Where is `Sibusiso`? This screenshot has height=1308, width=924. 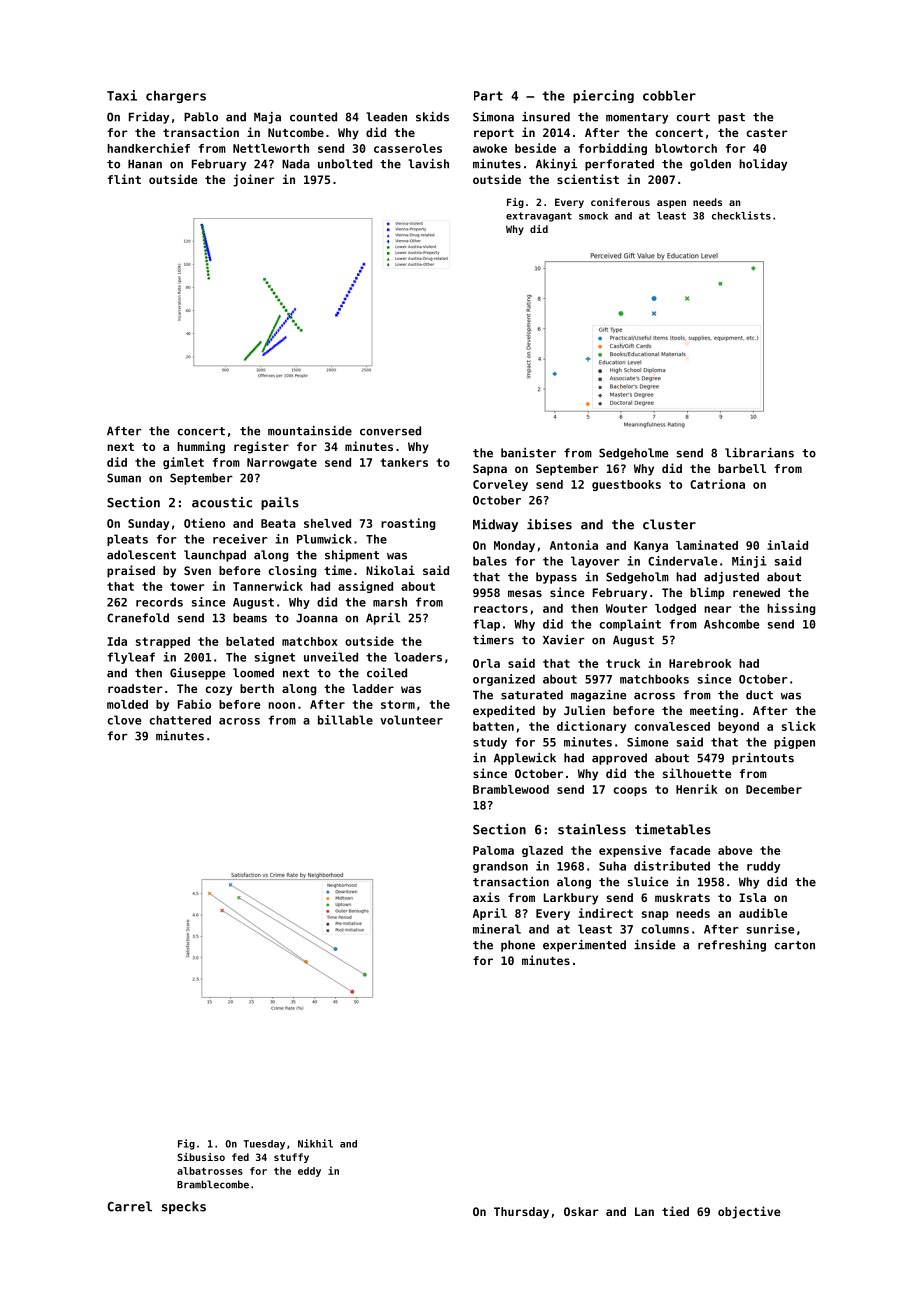
Sibusiso is located at coordinates (201, 1157).
